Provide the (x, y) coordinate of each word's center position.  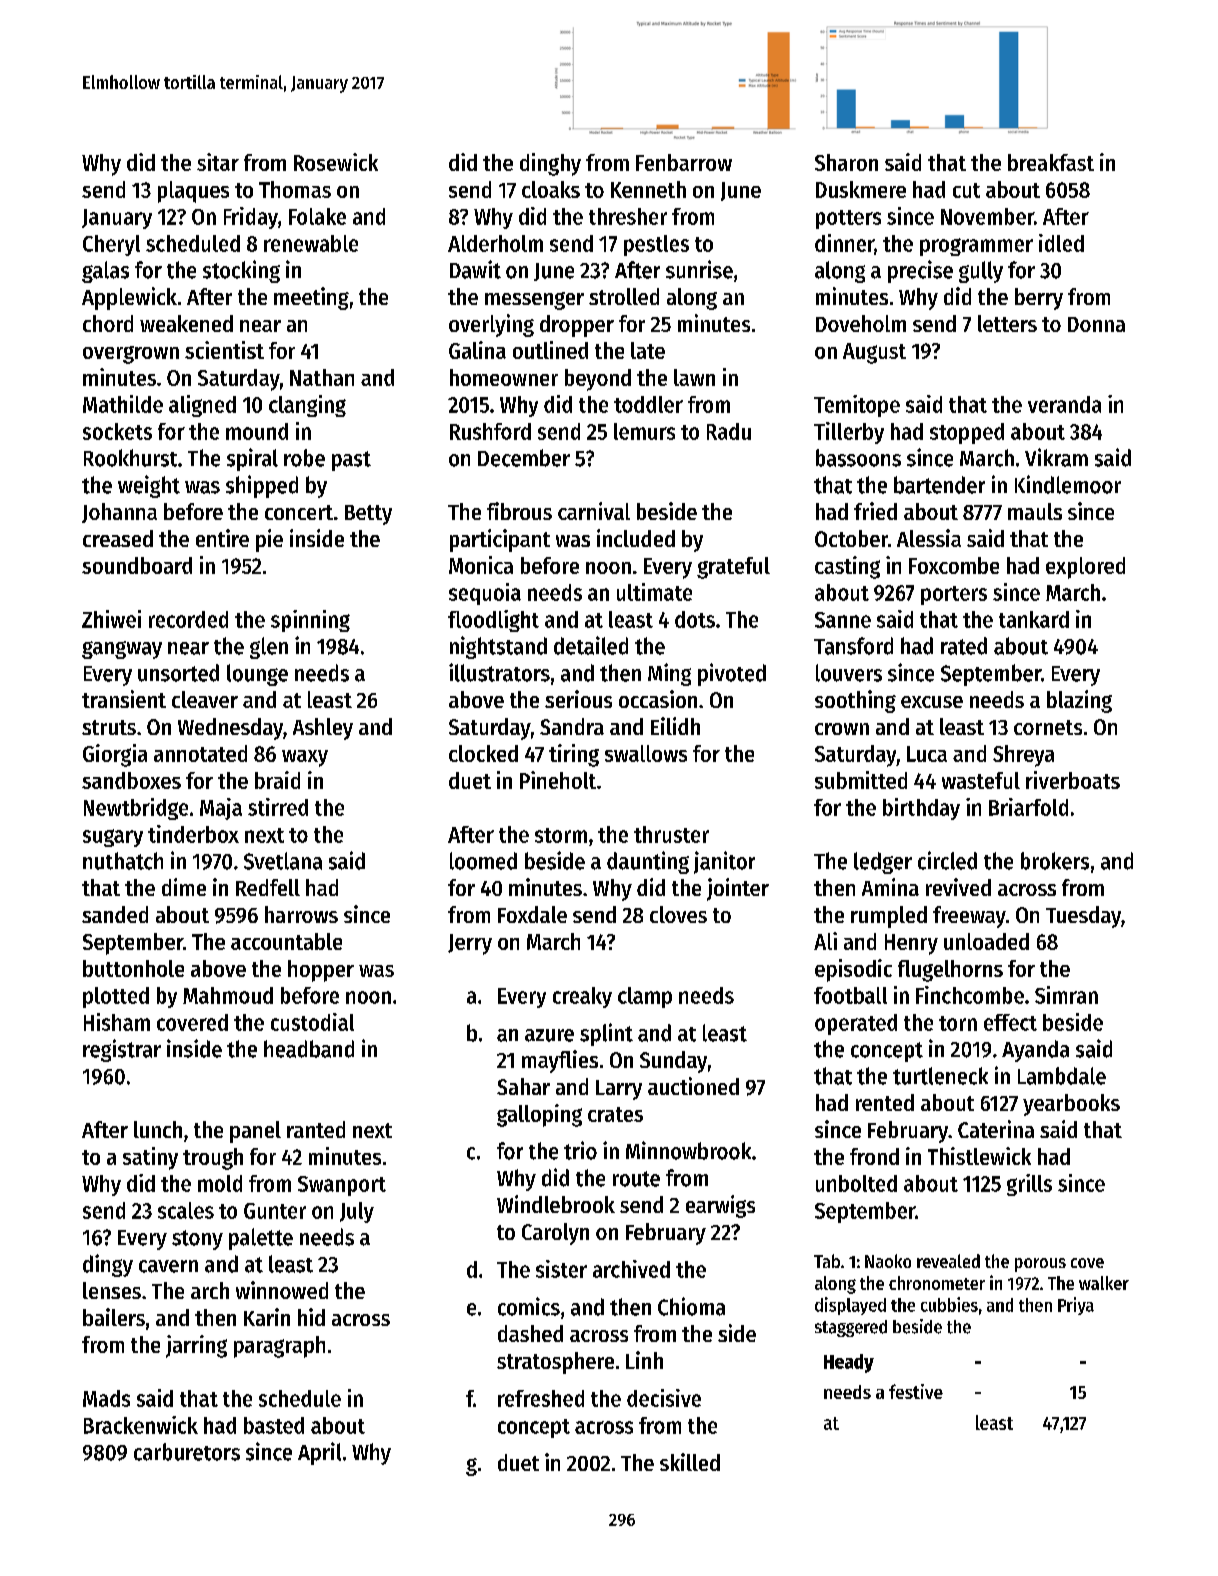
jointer (738, 889)
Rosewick (336, 162)
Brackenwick (141, 1425)
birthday (921, 809)
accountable (286, 941)
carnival (594, 511)
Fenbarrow (684, 162)
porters (954, 595)
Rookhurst (130, 458)
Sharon (846, 162)
